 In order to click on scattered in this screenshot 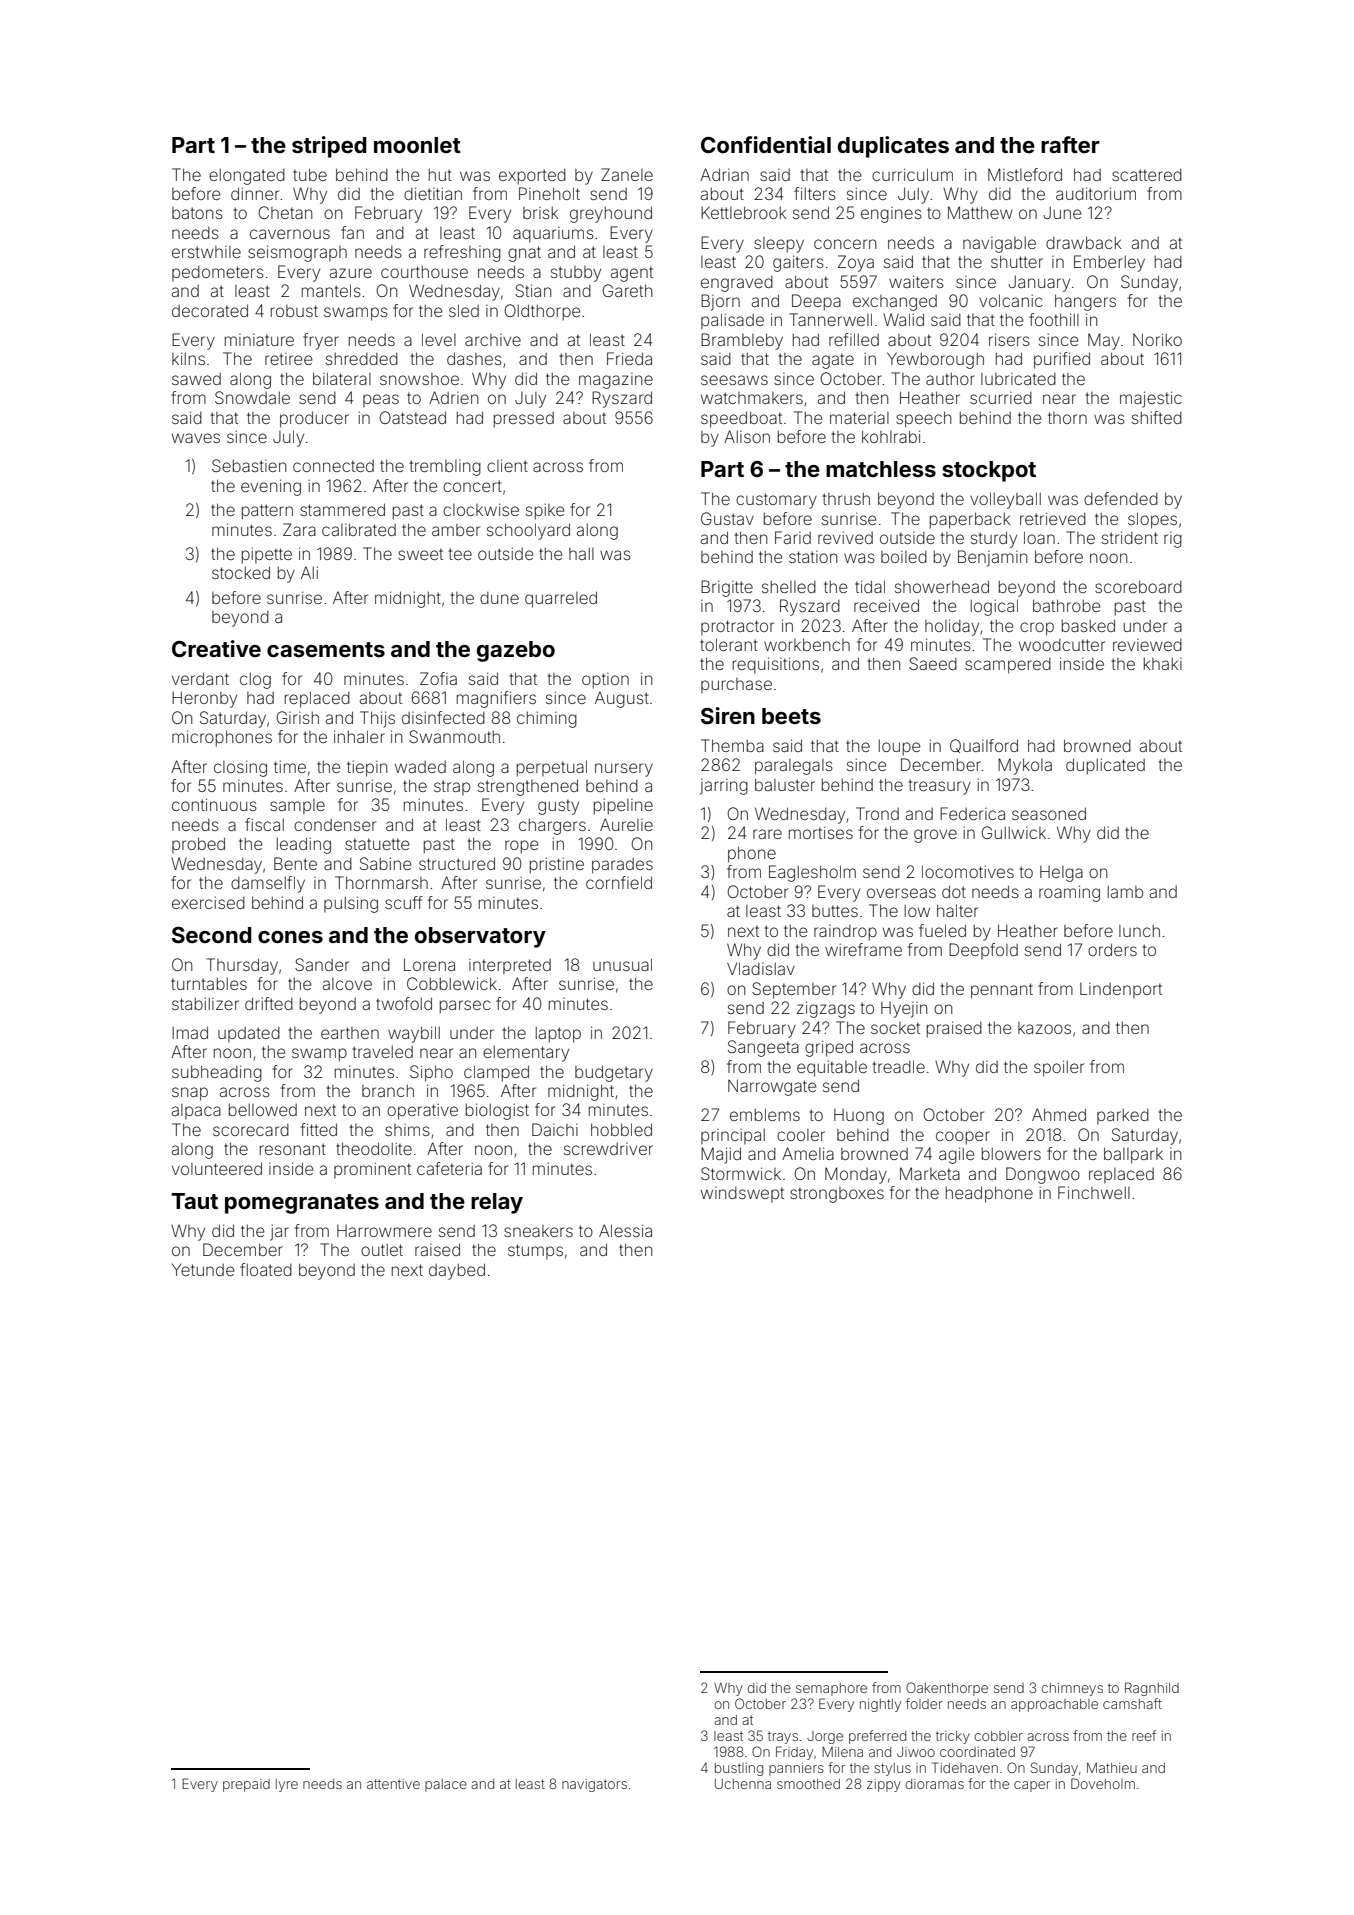, I will do `click(1147, 175)`.
